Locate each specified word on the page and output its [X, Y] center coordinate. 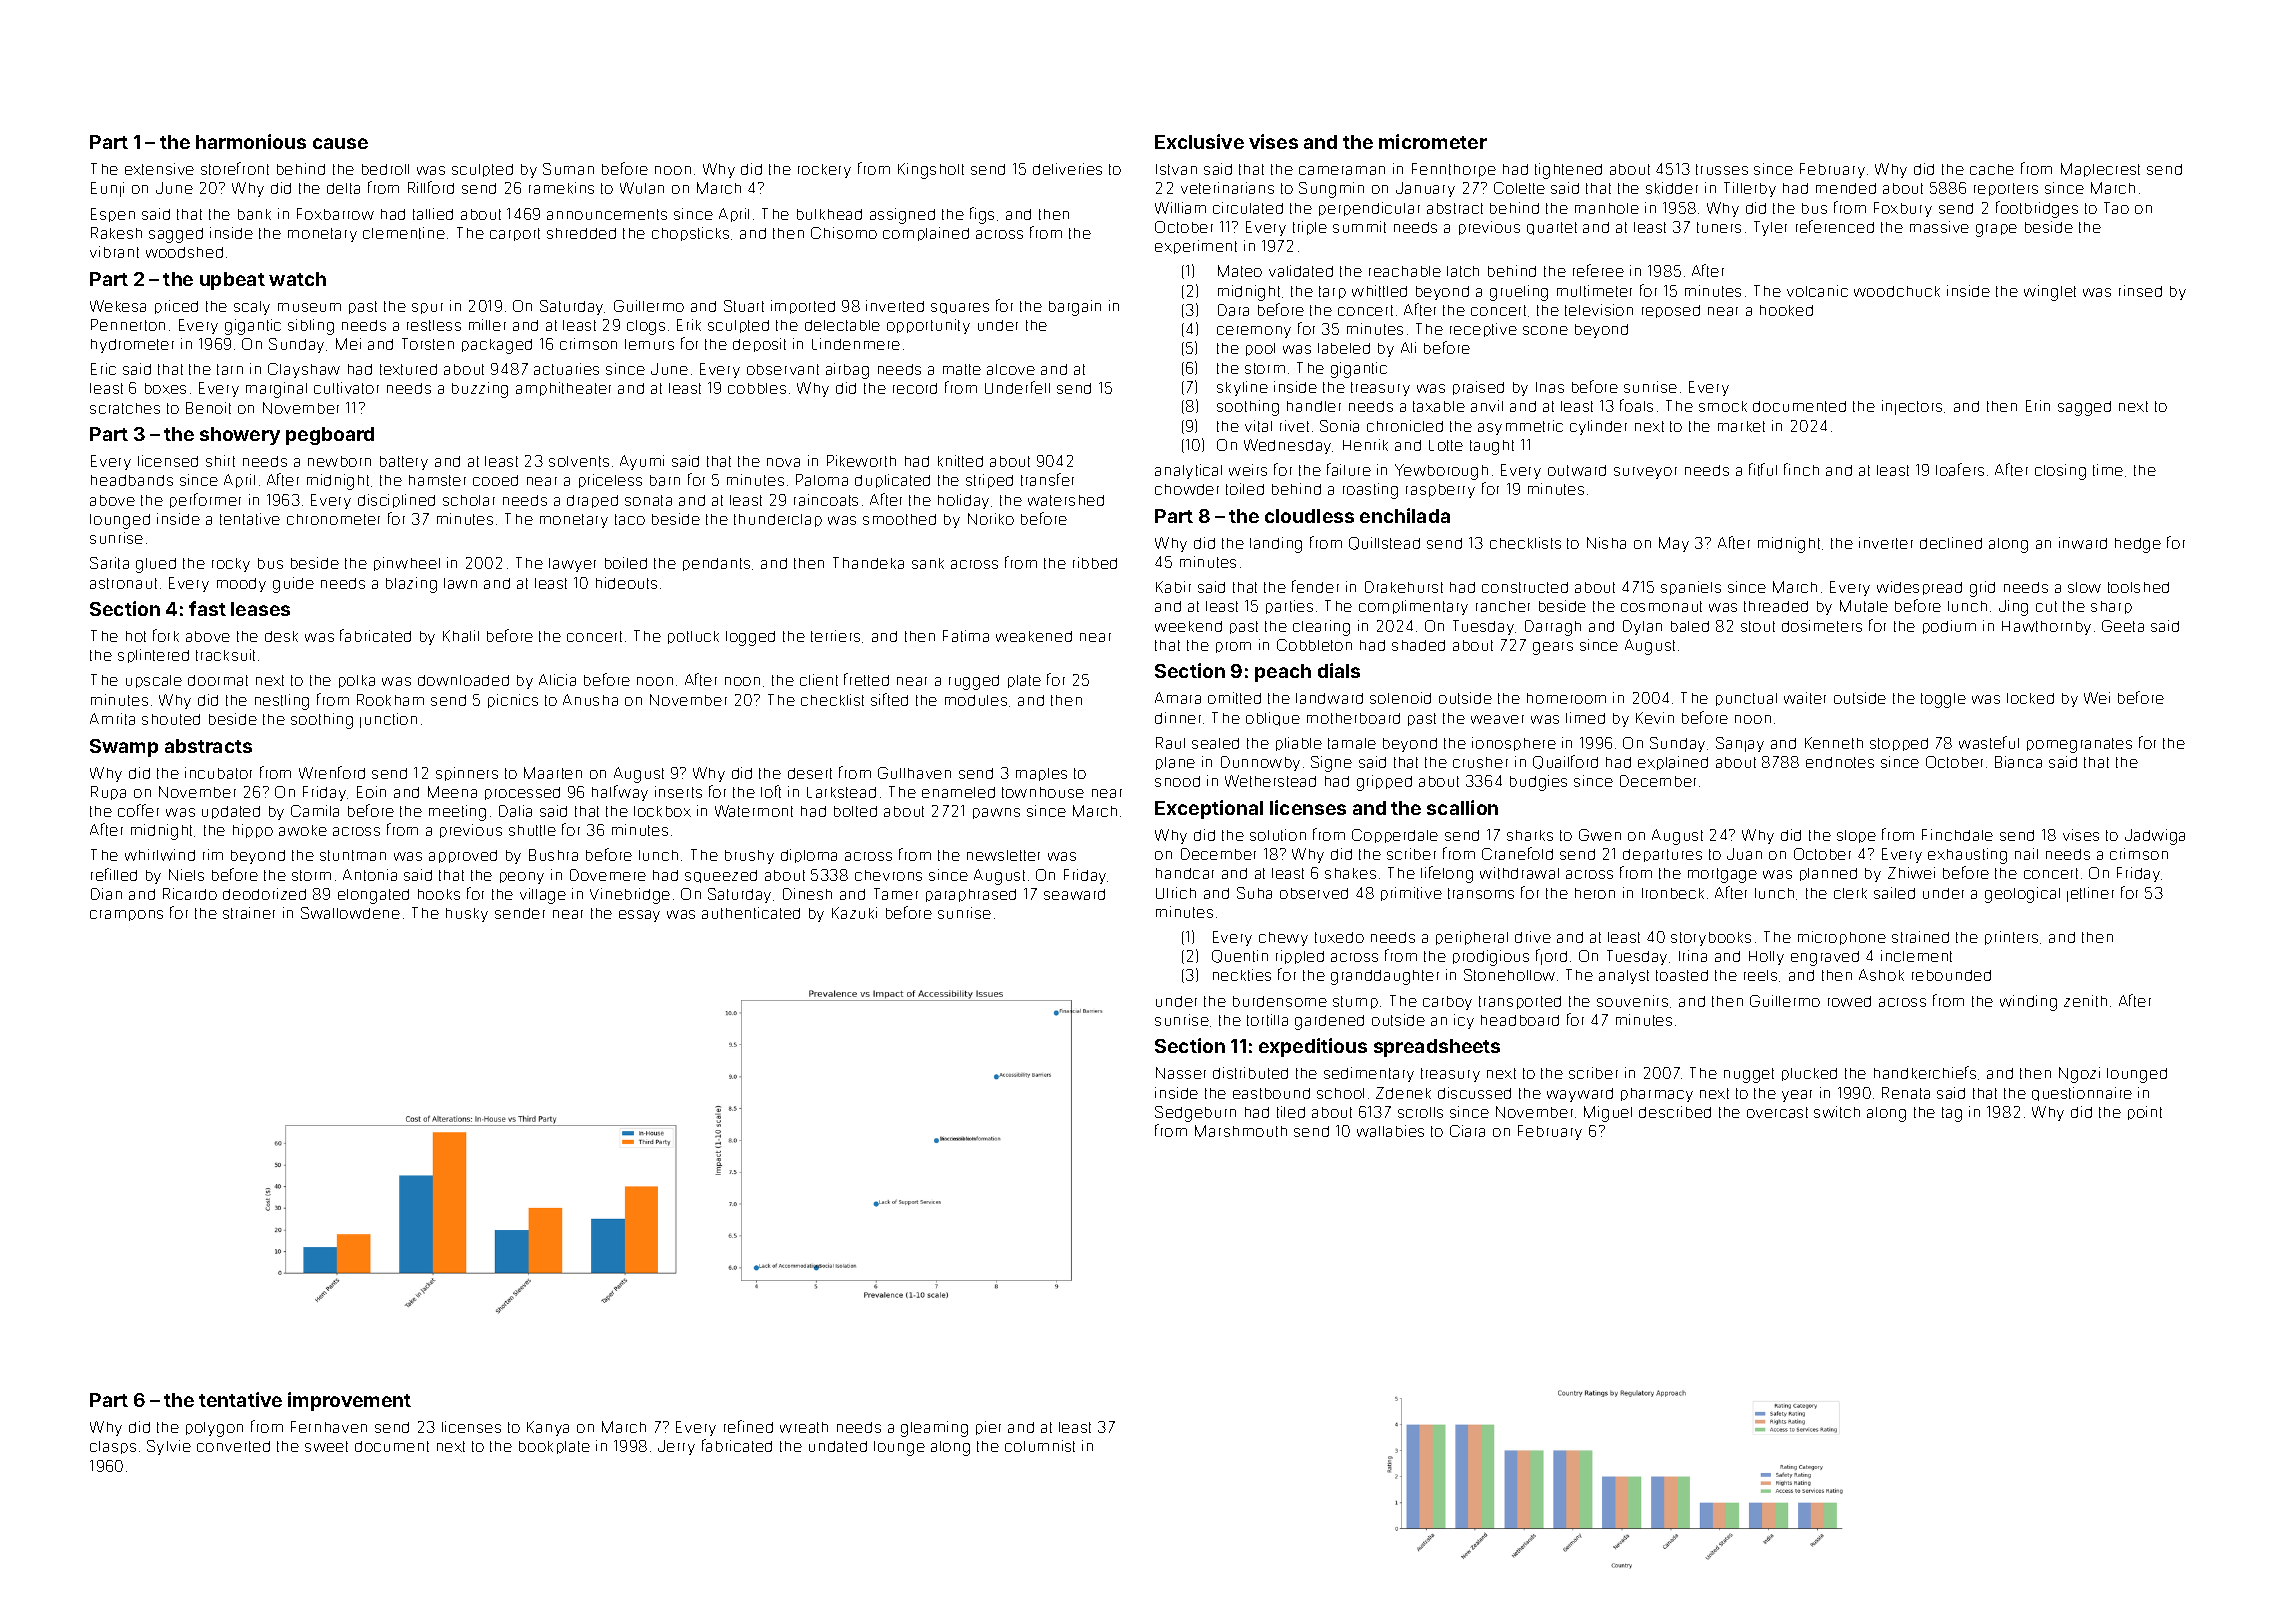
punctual [1746, 699]
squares [960, 308]
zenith [2085, 1001]
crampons [126, 915]
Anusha [590, 700]
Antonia [370, 875]
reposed [1671, 311]
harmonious [251, 141]
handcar [1185, 873]
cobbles [757, 388]
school [1340, 1093]
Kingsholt [931, 171]
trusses [1722, 169]
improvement [349, 1401]
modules [976, 700]
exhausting [1967, 856]
